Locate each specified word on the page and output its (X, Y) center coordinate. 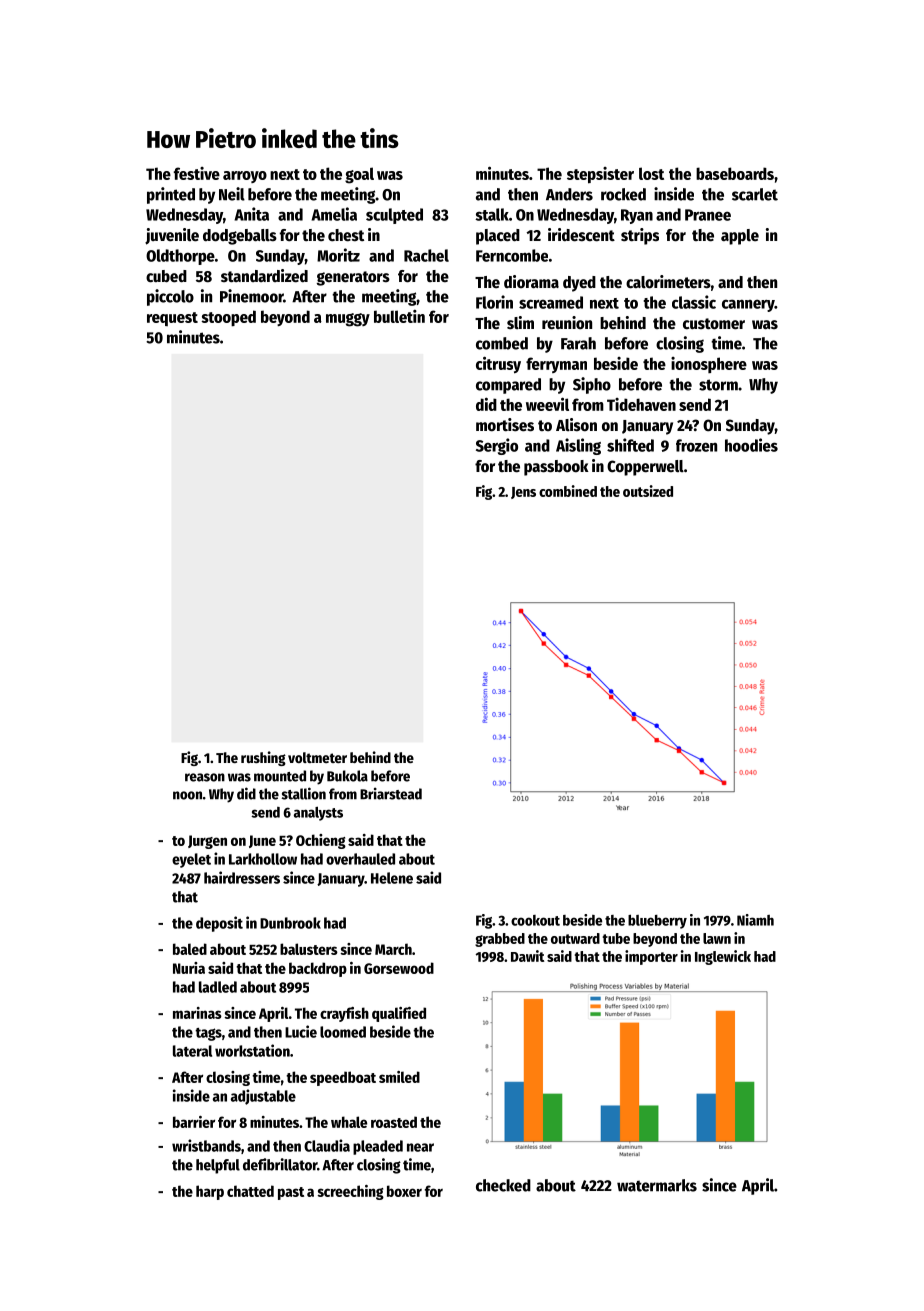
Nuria (189, 968)
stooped (228, 318)
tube (616, 938)
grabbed (500, 940)
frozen (696, 445)
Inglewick (723, 957)
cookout (535, 920)
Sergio (497, 446)
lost (651, 173)
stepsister (600, 175)
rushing (263, 758)
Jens (523, 493)
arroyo (245, 177)
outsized (648, 491)
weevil (547, 404)
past (291, 1193)
